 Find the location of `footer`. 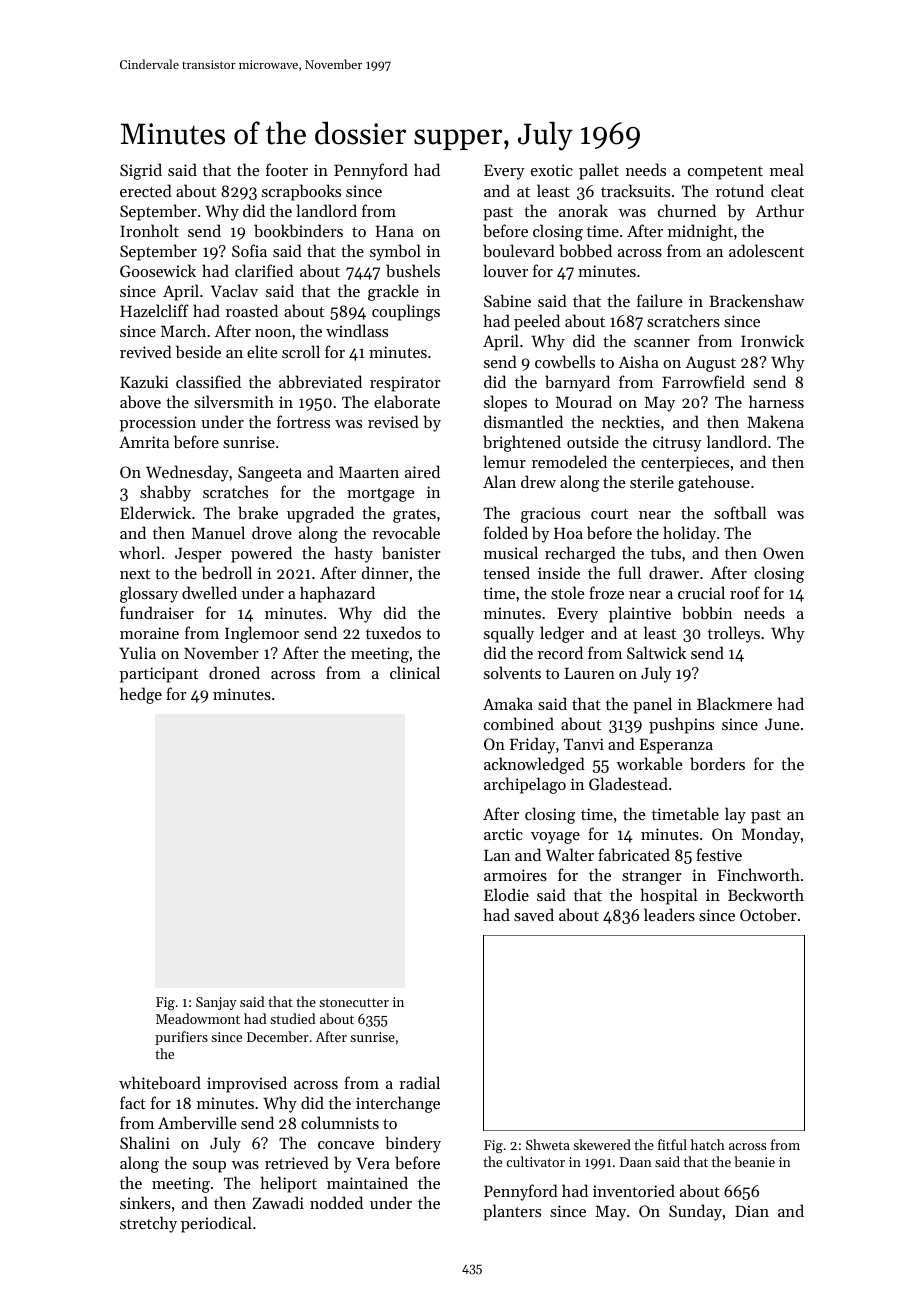

footer is located at coordinates (287, 169).
